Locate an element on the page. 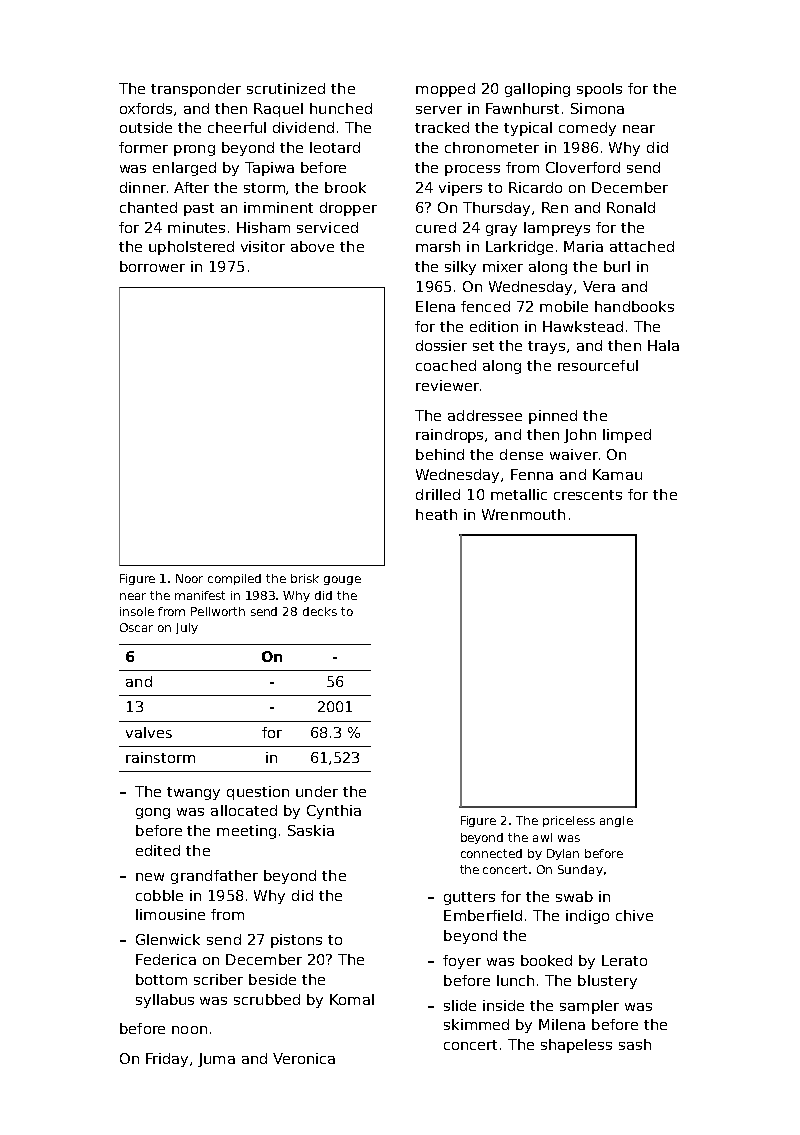 The height and width of the document is (1135, 800). mopped is located at coordinates (445, 90).
